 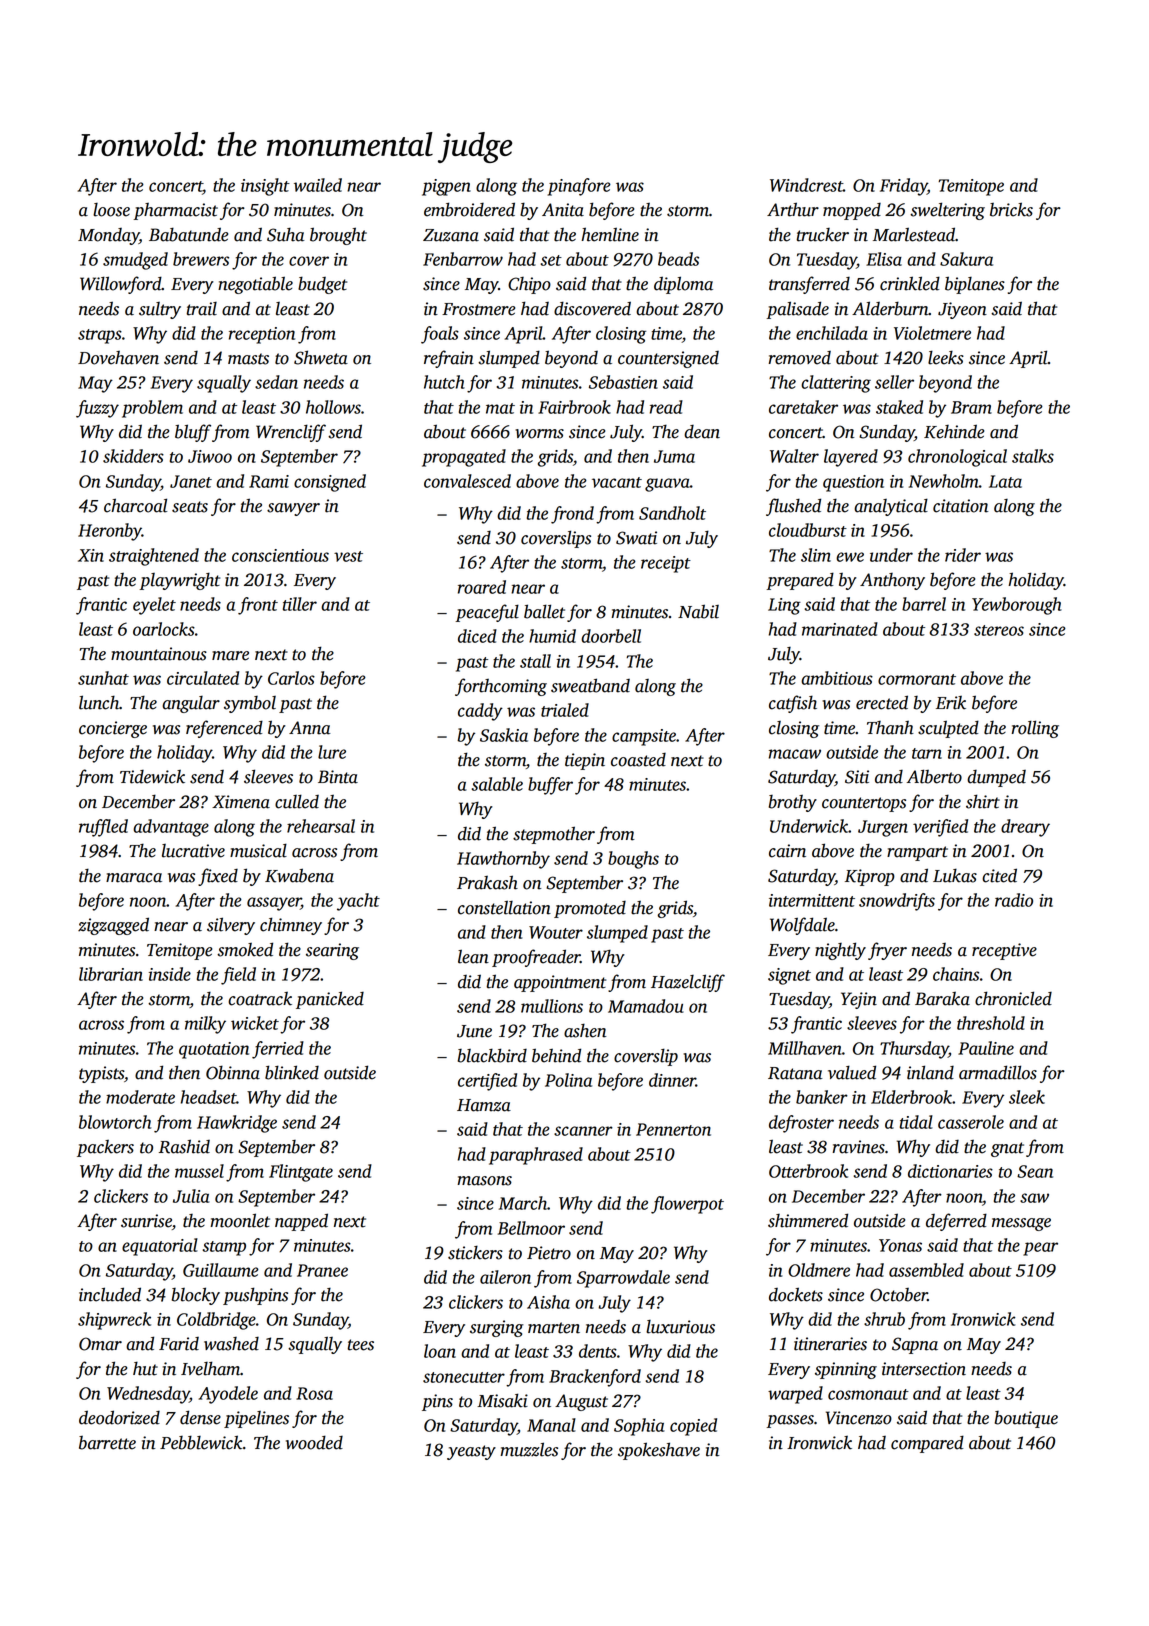 What do you see at coordinates (107, 1443) in the screenshot?
I see `barrette` at bounding box center [107, 1443].
